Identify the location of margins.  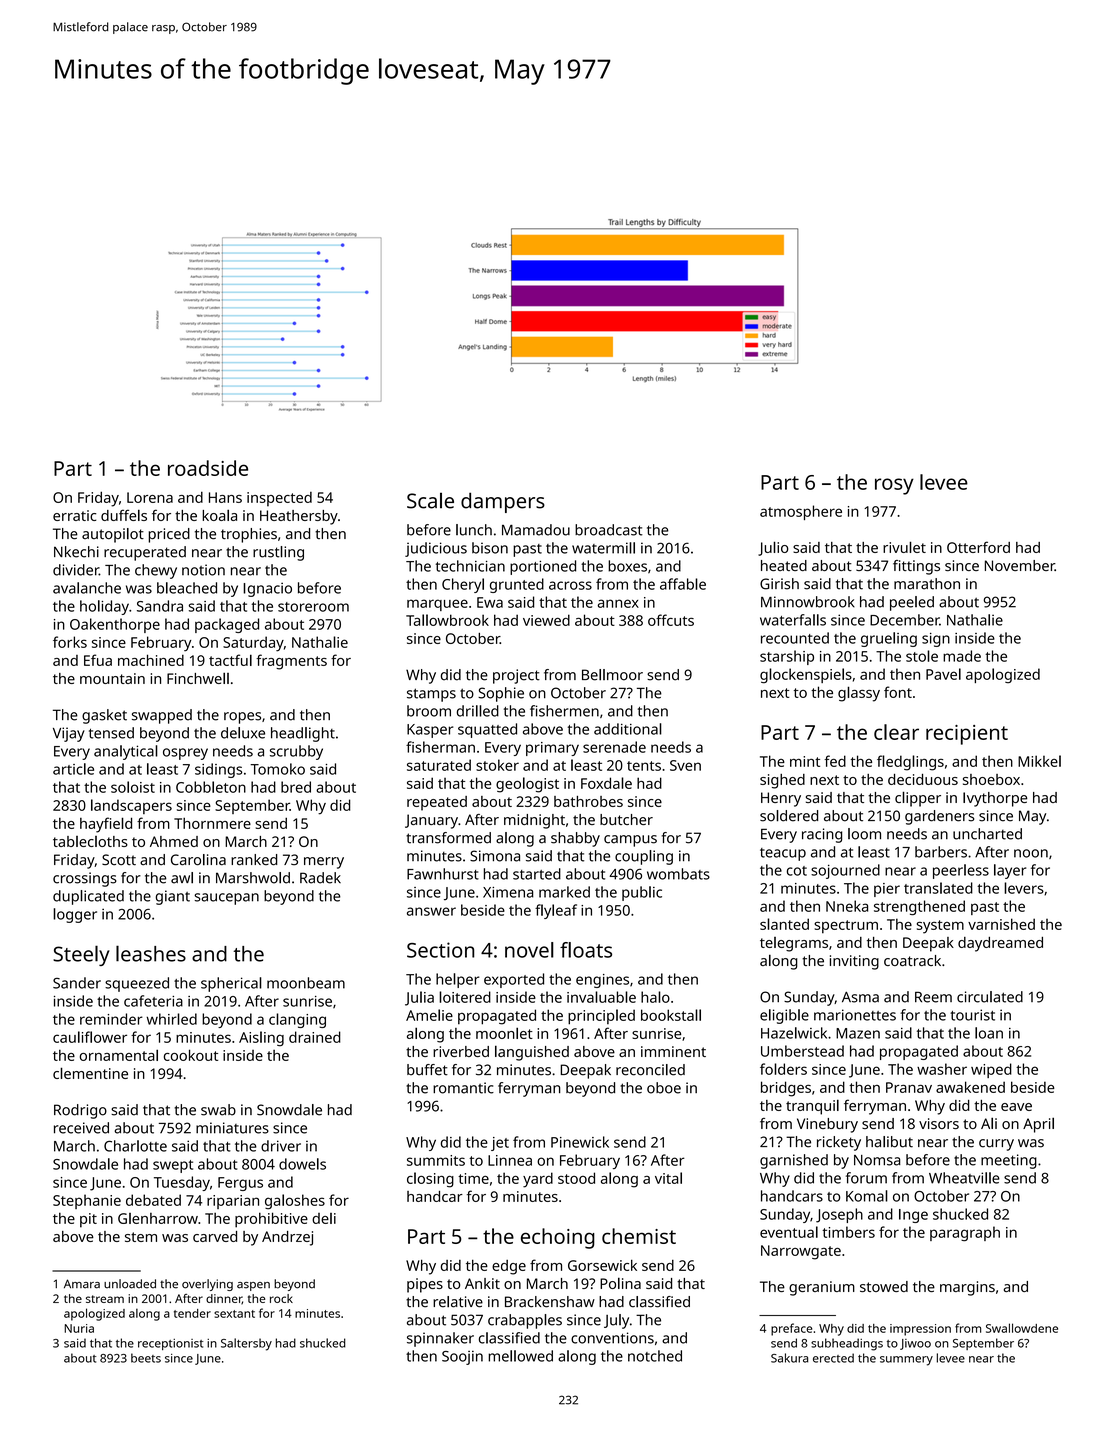
(967, 1288).
